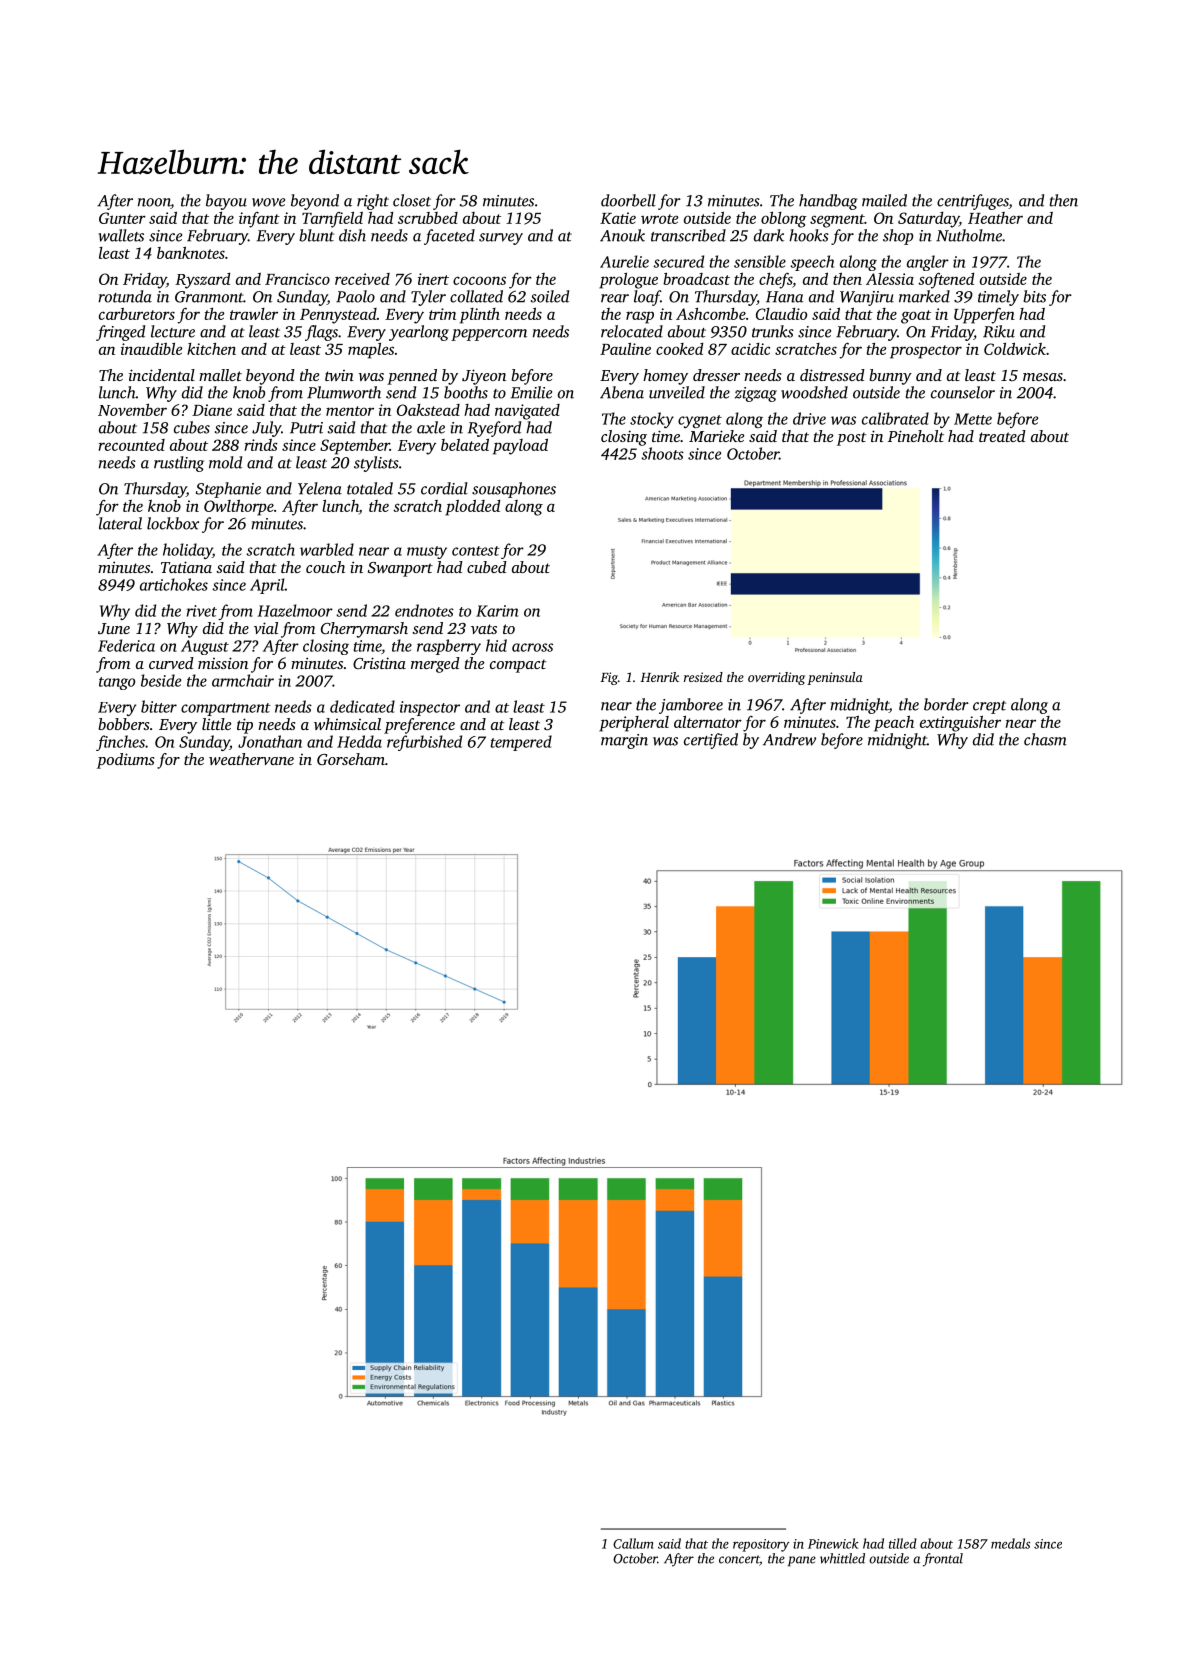 This document has height=1665, width=1177. Describe the element at coordinates (739, 1560) in the document. I see `concert` at that location.
